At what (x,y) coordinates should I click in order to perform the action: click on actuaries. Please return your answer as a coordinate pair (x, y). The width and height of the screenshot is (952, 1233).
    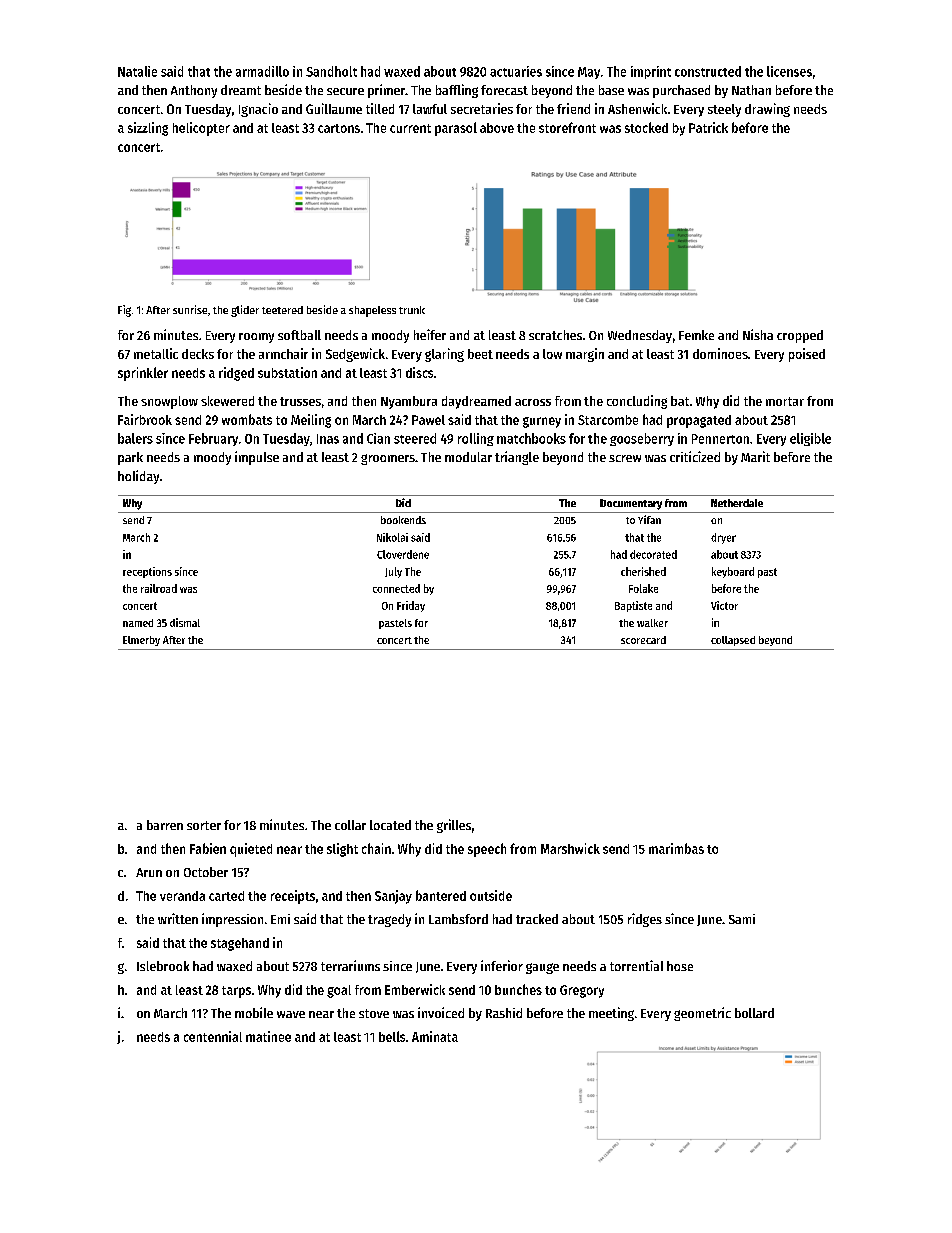
    Looking at the image, I should click on (516, 71).
